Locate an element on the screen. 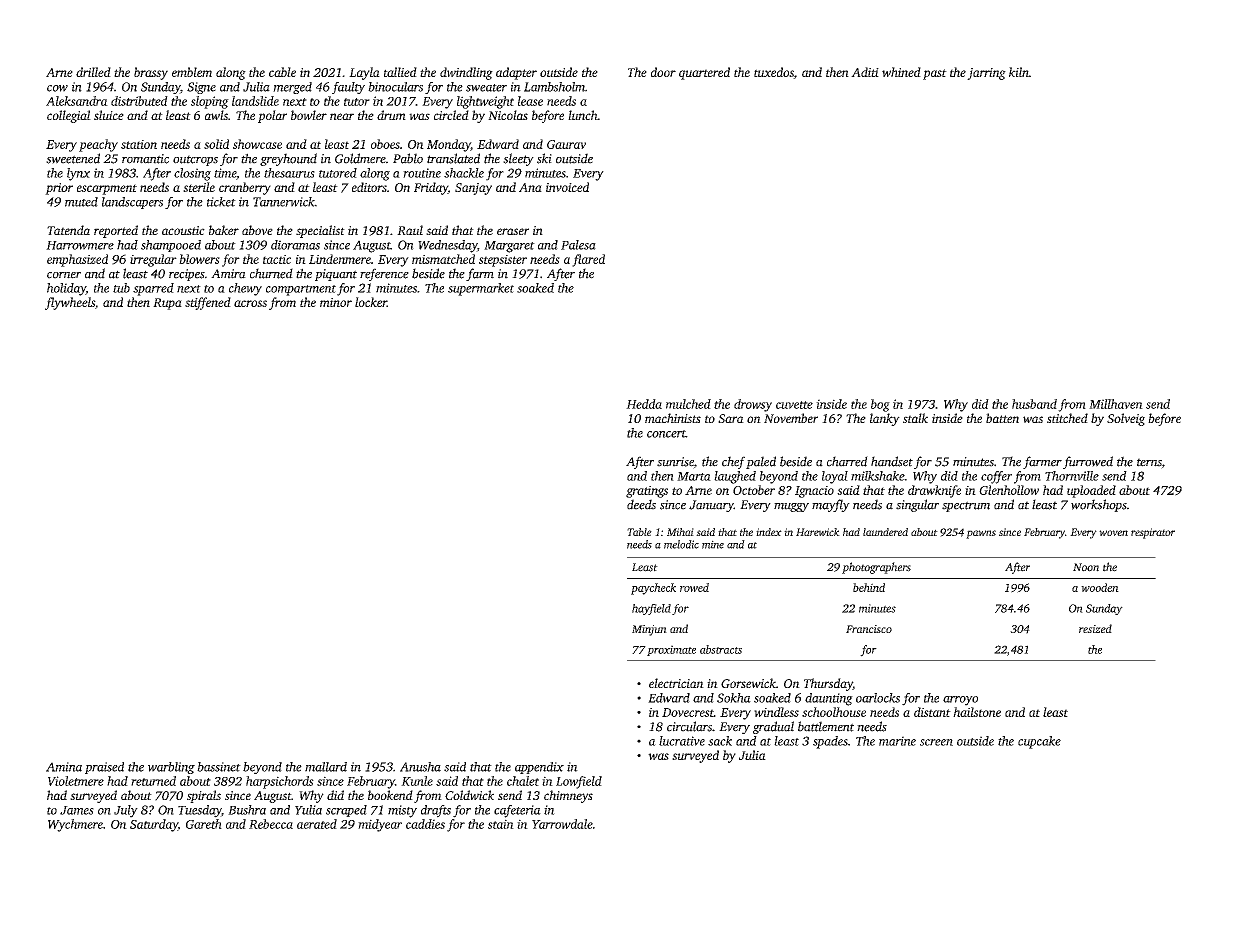 This screenshot has width=1233, height=952. romantic is located at coordinates (145, 159).
